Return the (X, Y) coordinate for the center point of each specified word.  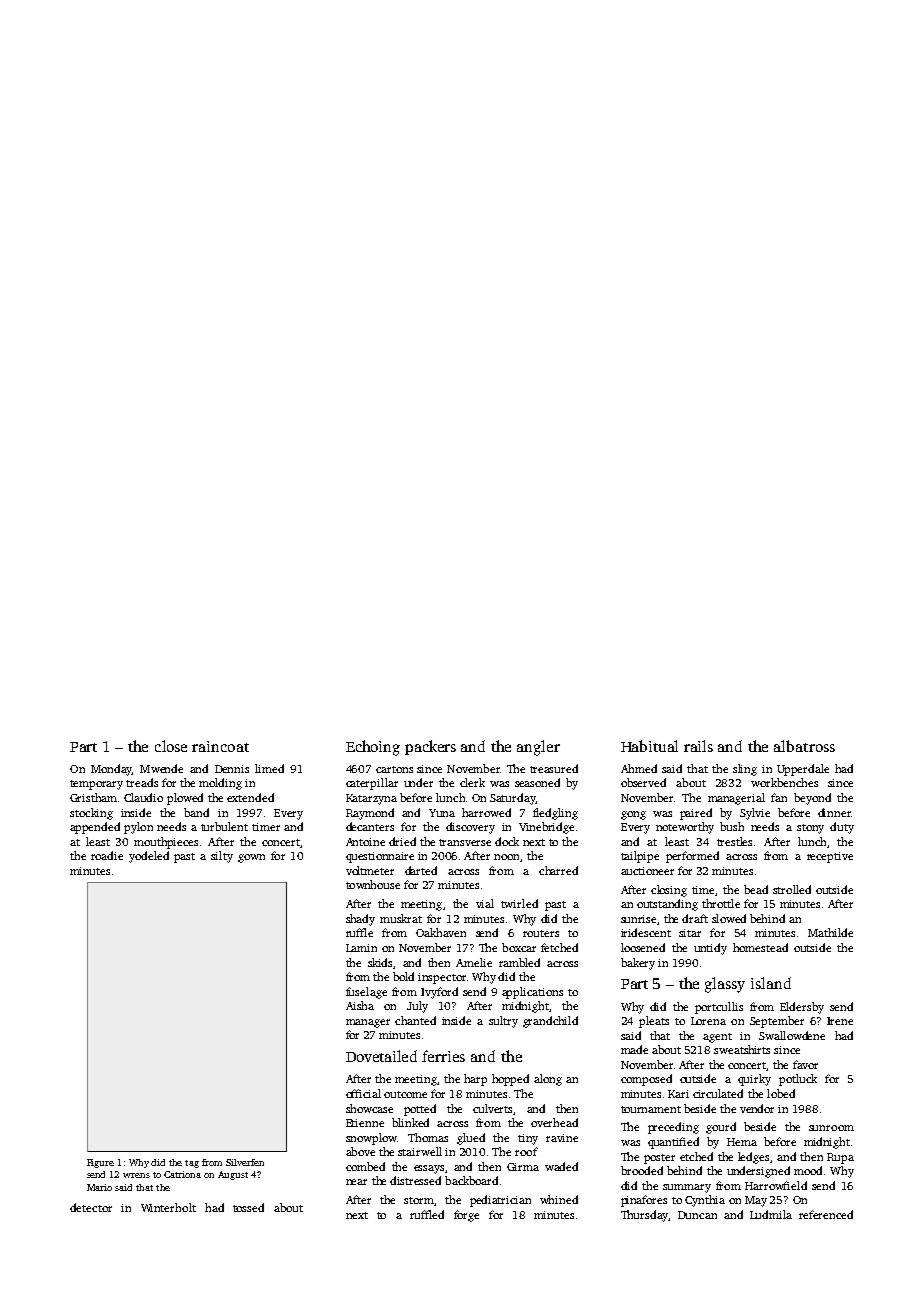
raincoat (220, 746)
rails (698, 746)
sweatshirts (742, 1049)
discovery (470, 828)
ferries (443, 1056)
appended (95, 828)
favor (805, 1064)
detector (91, 1207)
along (548, 1080)
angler (538, 748)
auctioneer (647, 871)
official (363, 1093)
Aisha (360, 1005)
